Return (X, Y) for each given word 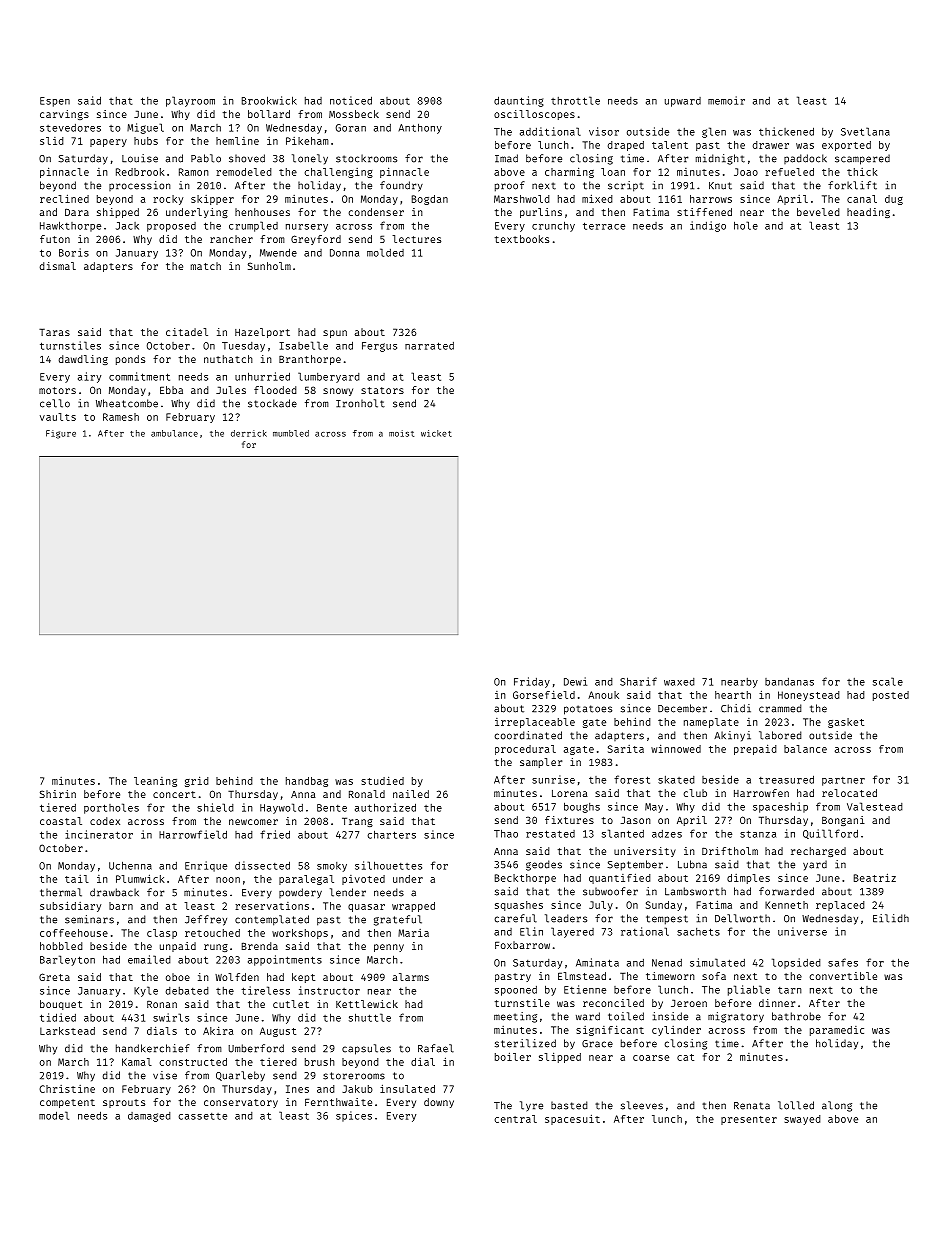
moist (401, 433)
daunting (519, 101)
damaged (149, 1117)
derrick (249, 433)
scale (888, 681)
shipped (118, 213)
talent (670, 145)
